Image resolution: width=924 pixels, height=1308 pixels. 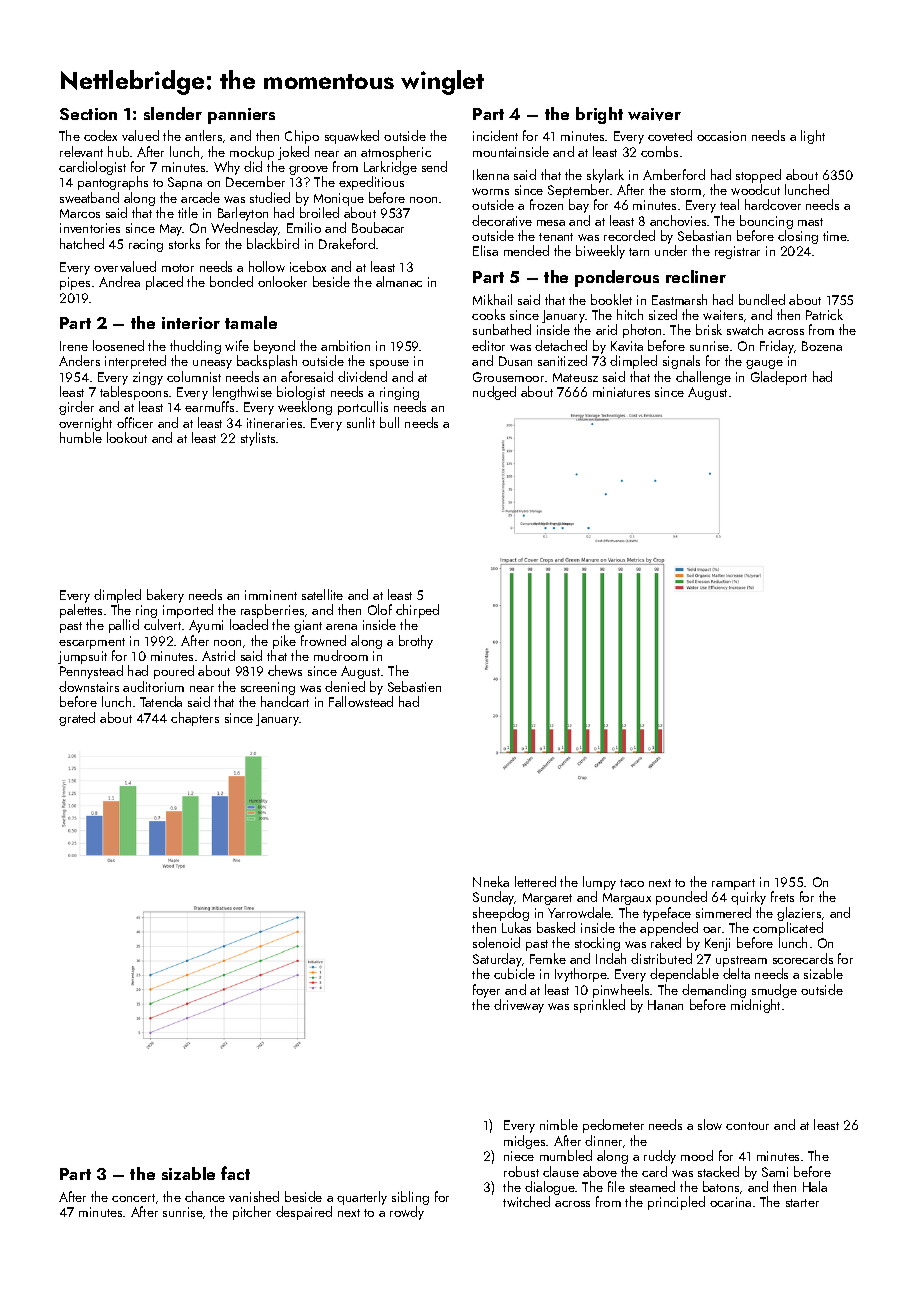 I want to click on frets, so click(x=782, y=896).
